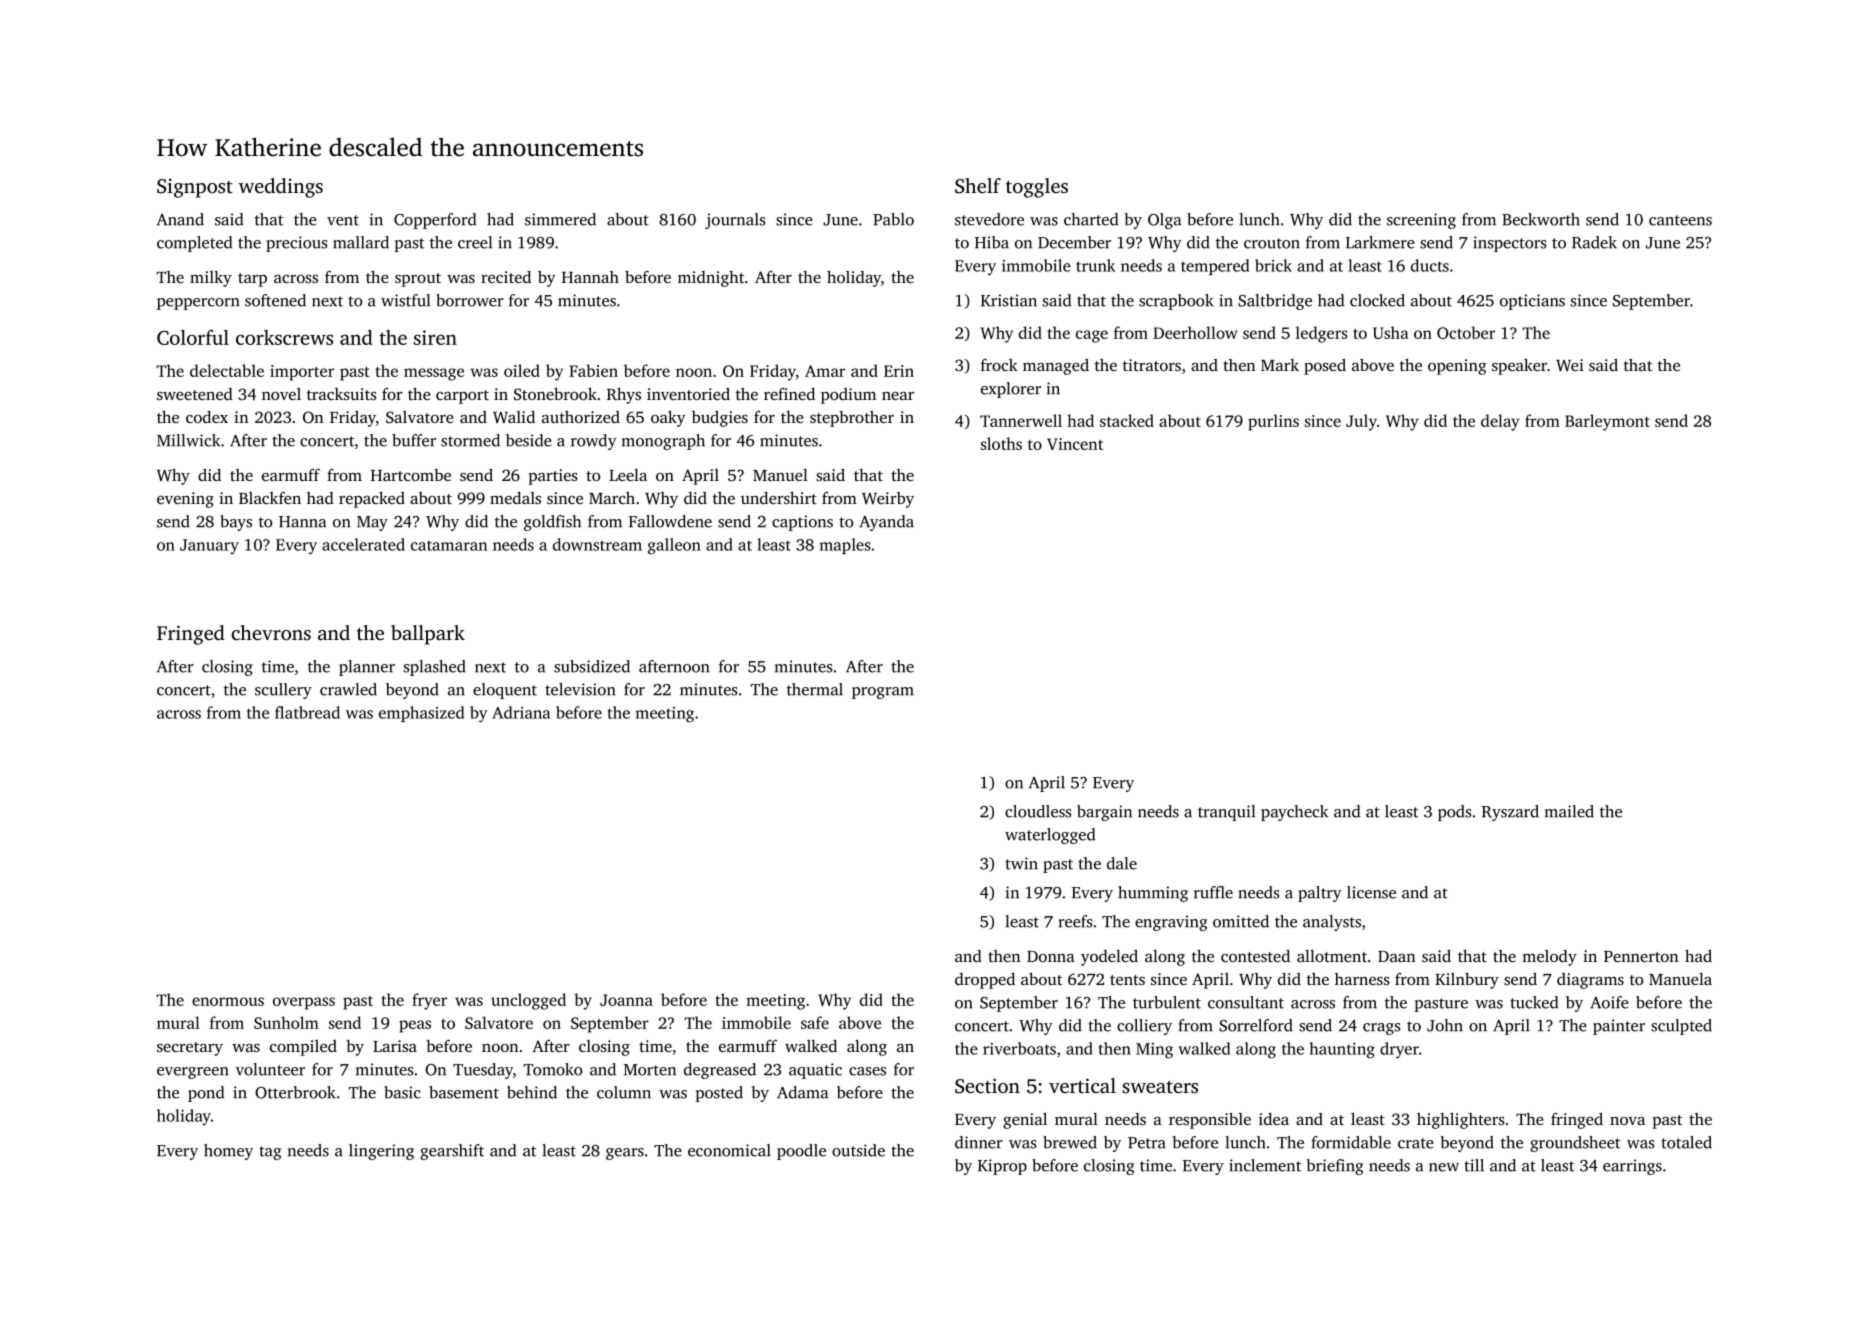 The image size is (1869, 1322). Describe the element at coordinates (307, 712) in the page. I see `flatbread` at that location.
